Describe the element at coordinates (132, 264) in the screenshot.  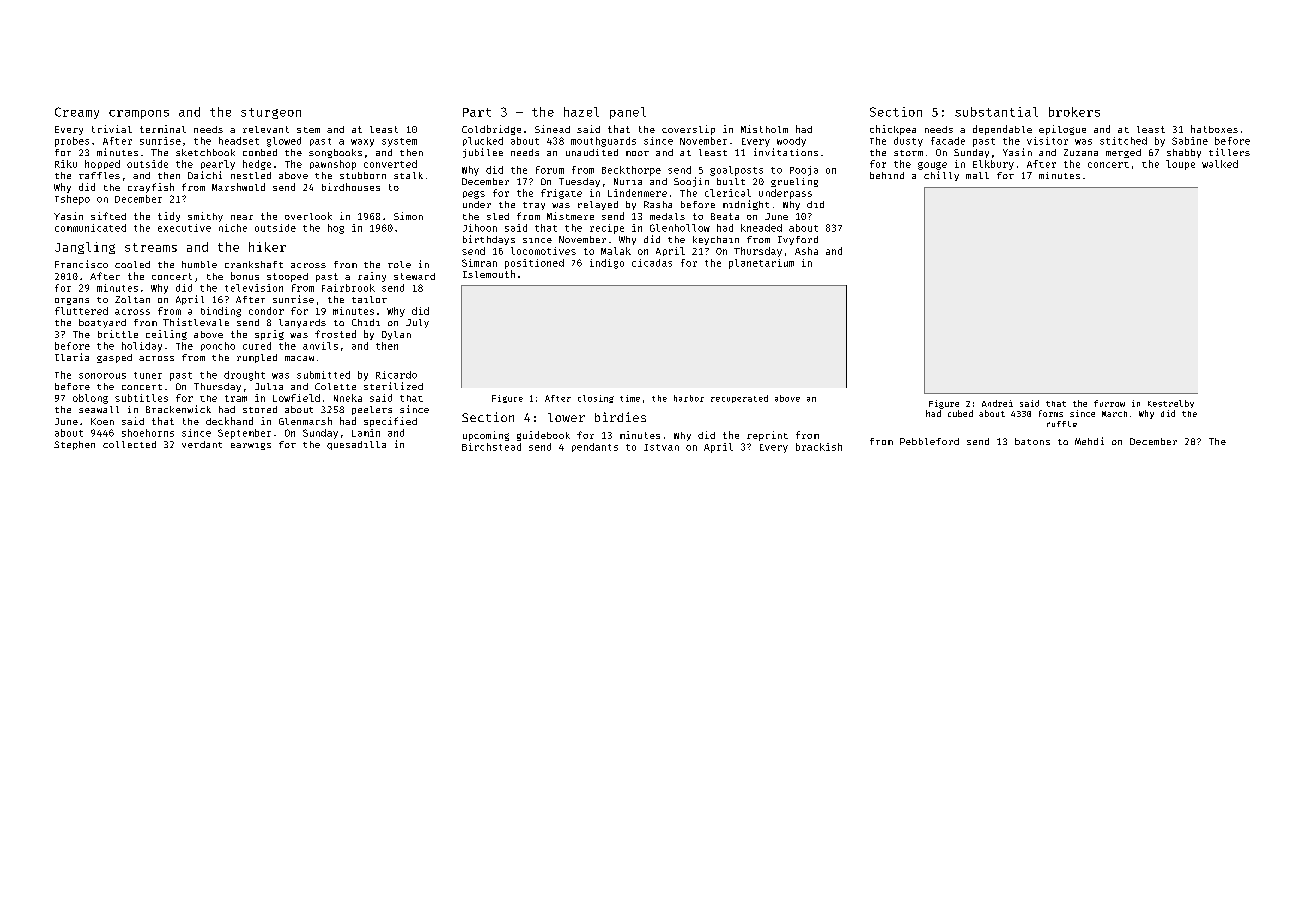
I see `cooled` at that location.
